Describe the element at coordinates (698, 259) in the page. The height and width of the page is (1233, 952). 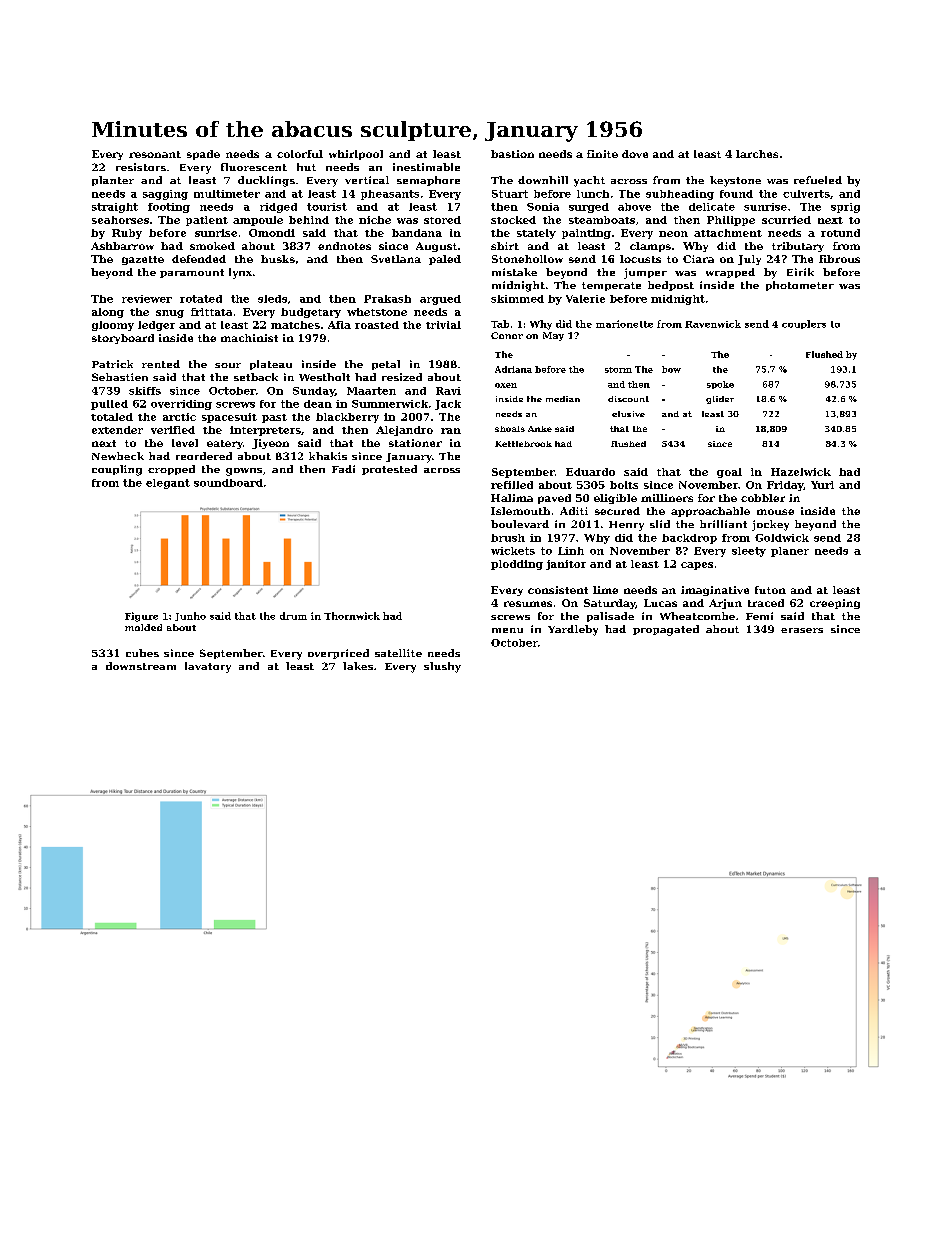
I see `Ciara` at that location.
